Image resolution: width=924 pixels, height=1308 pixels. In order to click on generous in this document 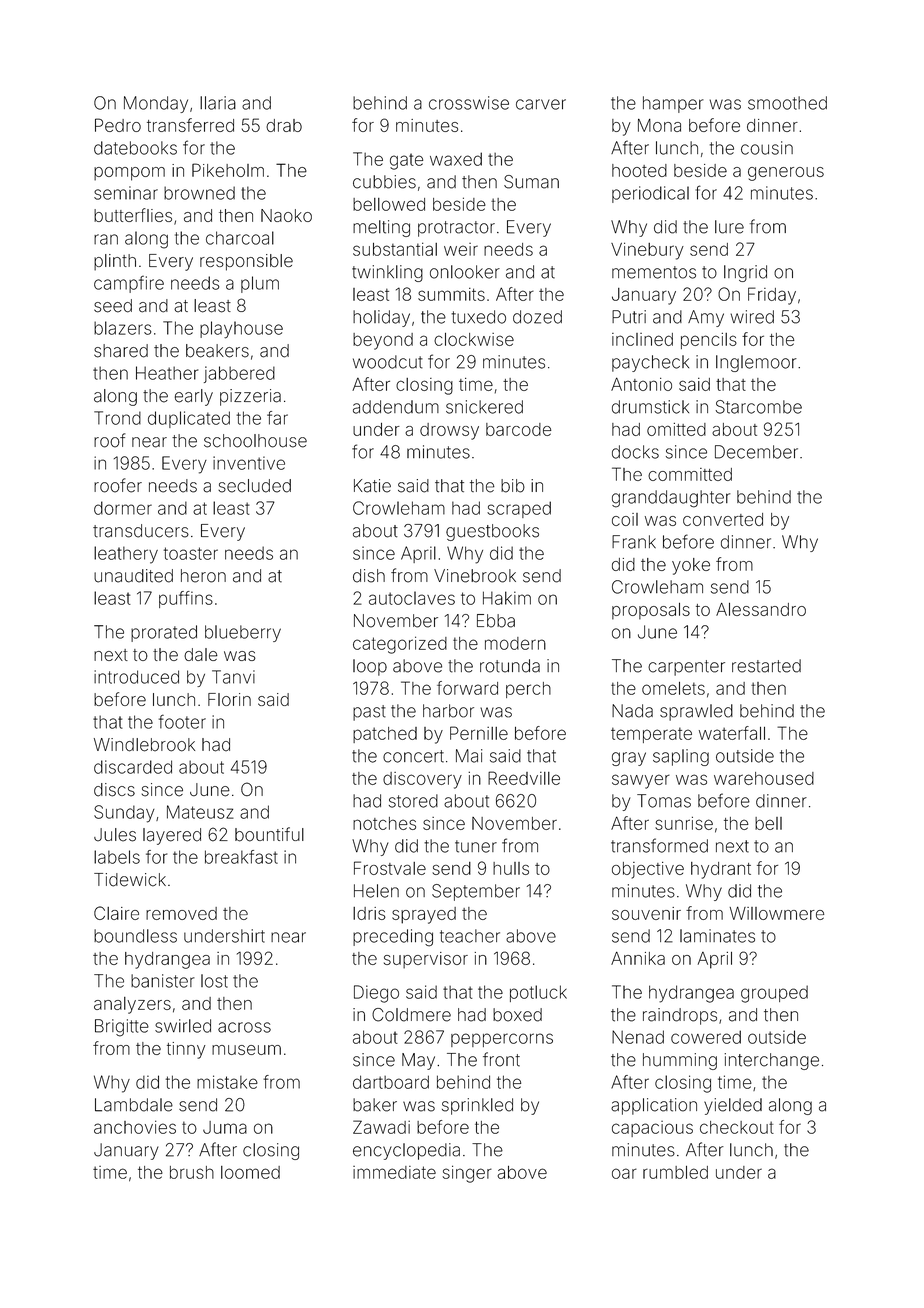, I will do `click(786, 174)`.
